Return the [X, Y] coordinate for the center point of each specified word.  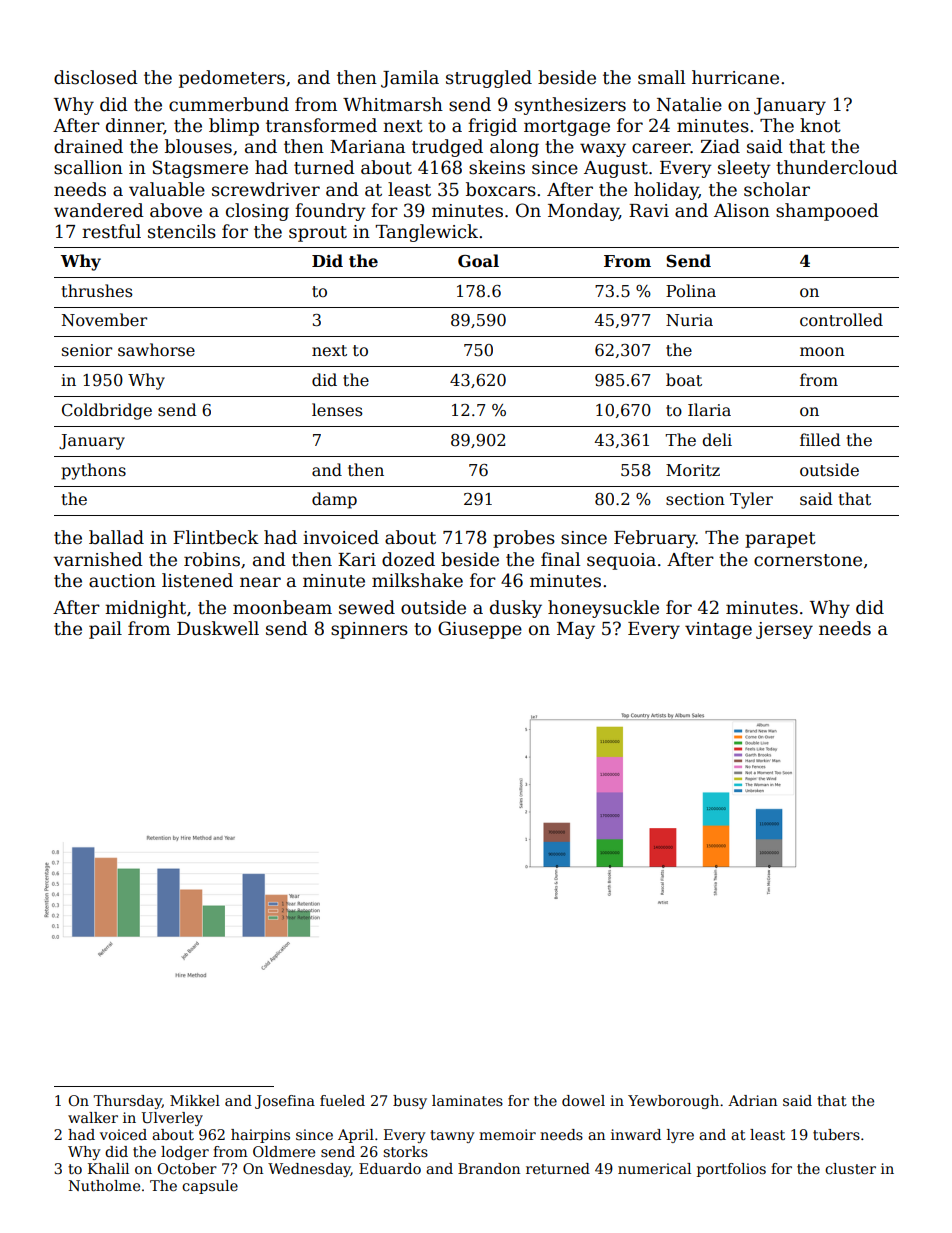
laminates [467, 1100]
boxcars [501, 189]
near [260, 582]
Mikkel [195, 1100]
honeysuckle [603, 609]
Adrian [752, 1100]
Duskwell [218, 628]
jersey [784, 630]
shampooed [827, 212]
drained [88, 146]
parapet [780, 540]
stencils [182, 231]
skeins [497, 167]
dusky [516, 609]
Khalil [108, 1168]
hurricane [735, 77]
